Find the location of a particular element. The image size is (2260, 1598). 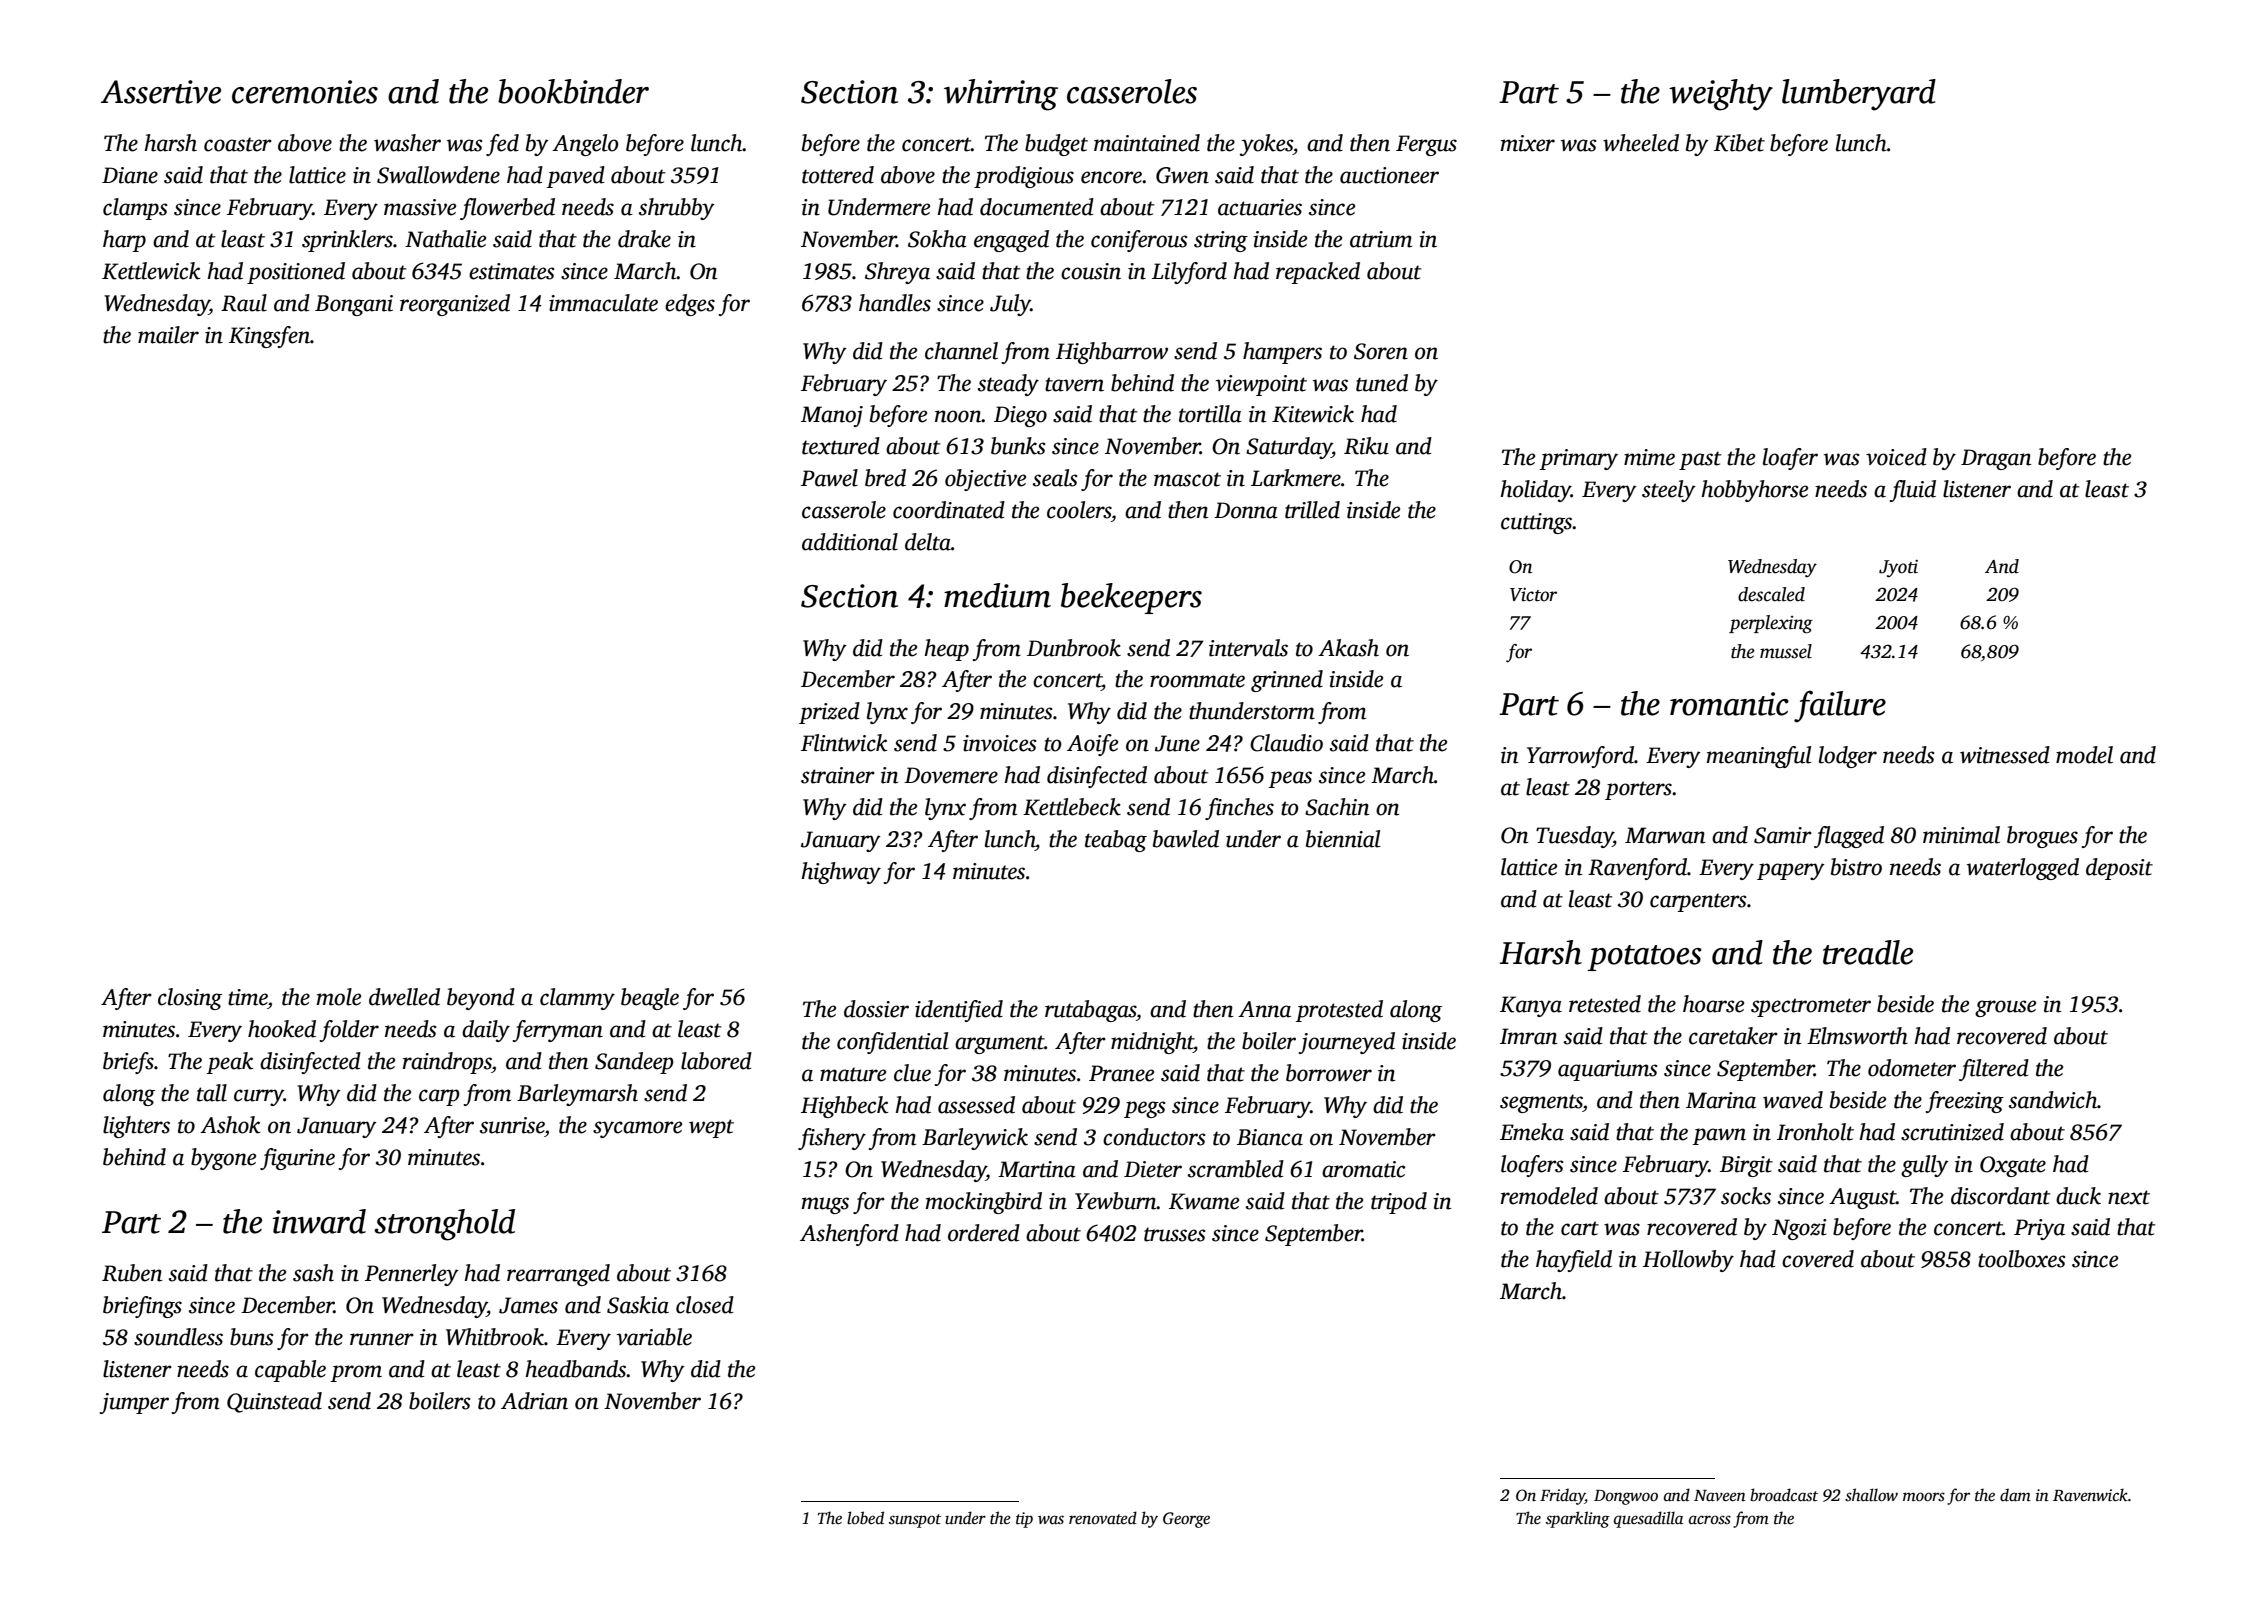

jumper is located at coordinates (134, 1403).
